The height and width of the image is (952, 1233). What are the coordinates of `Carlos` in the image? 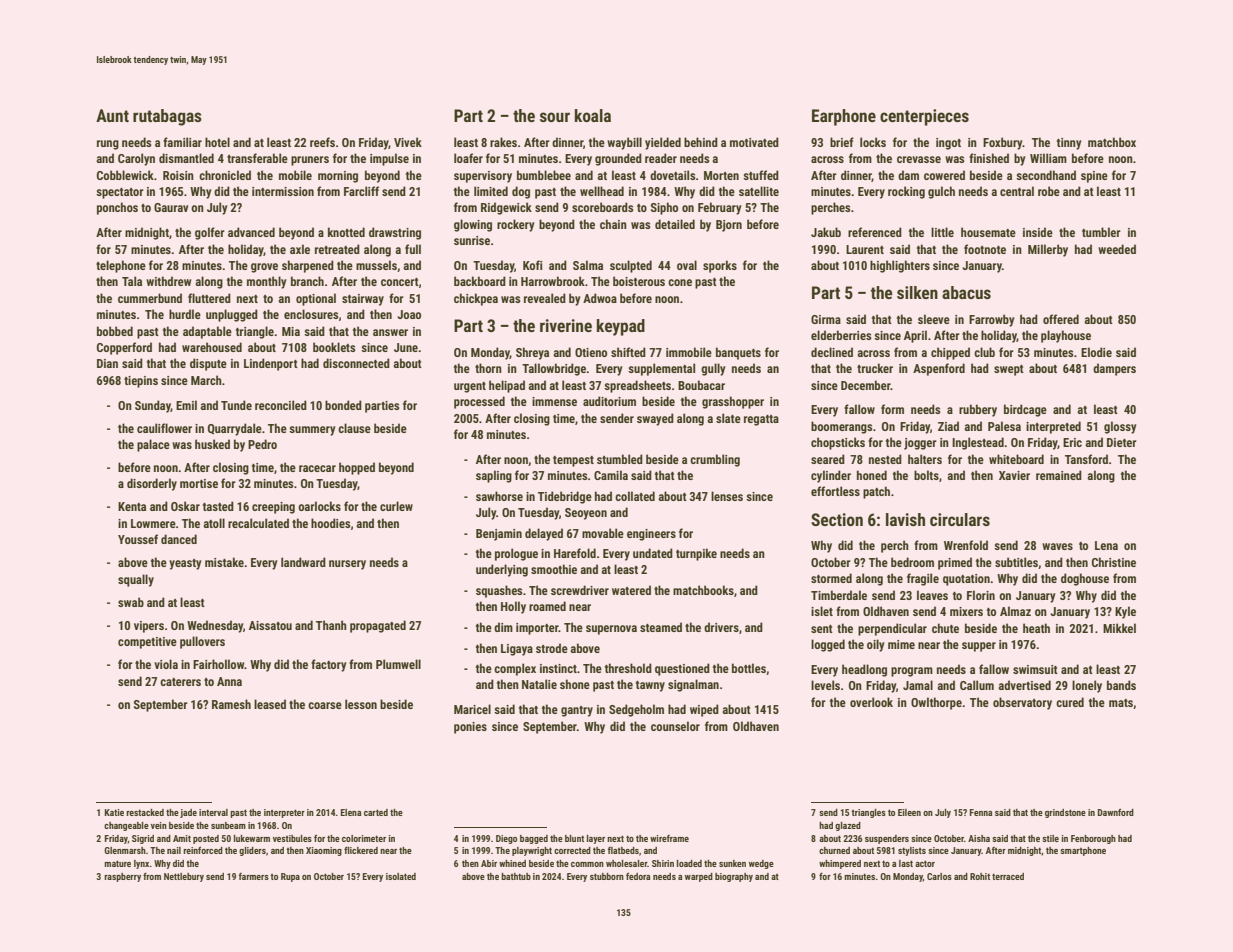 It's located at (939, 876).
